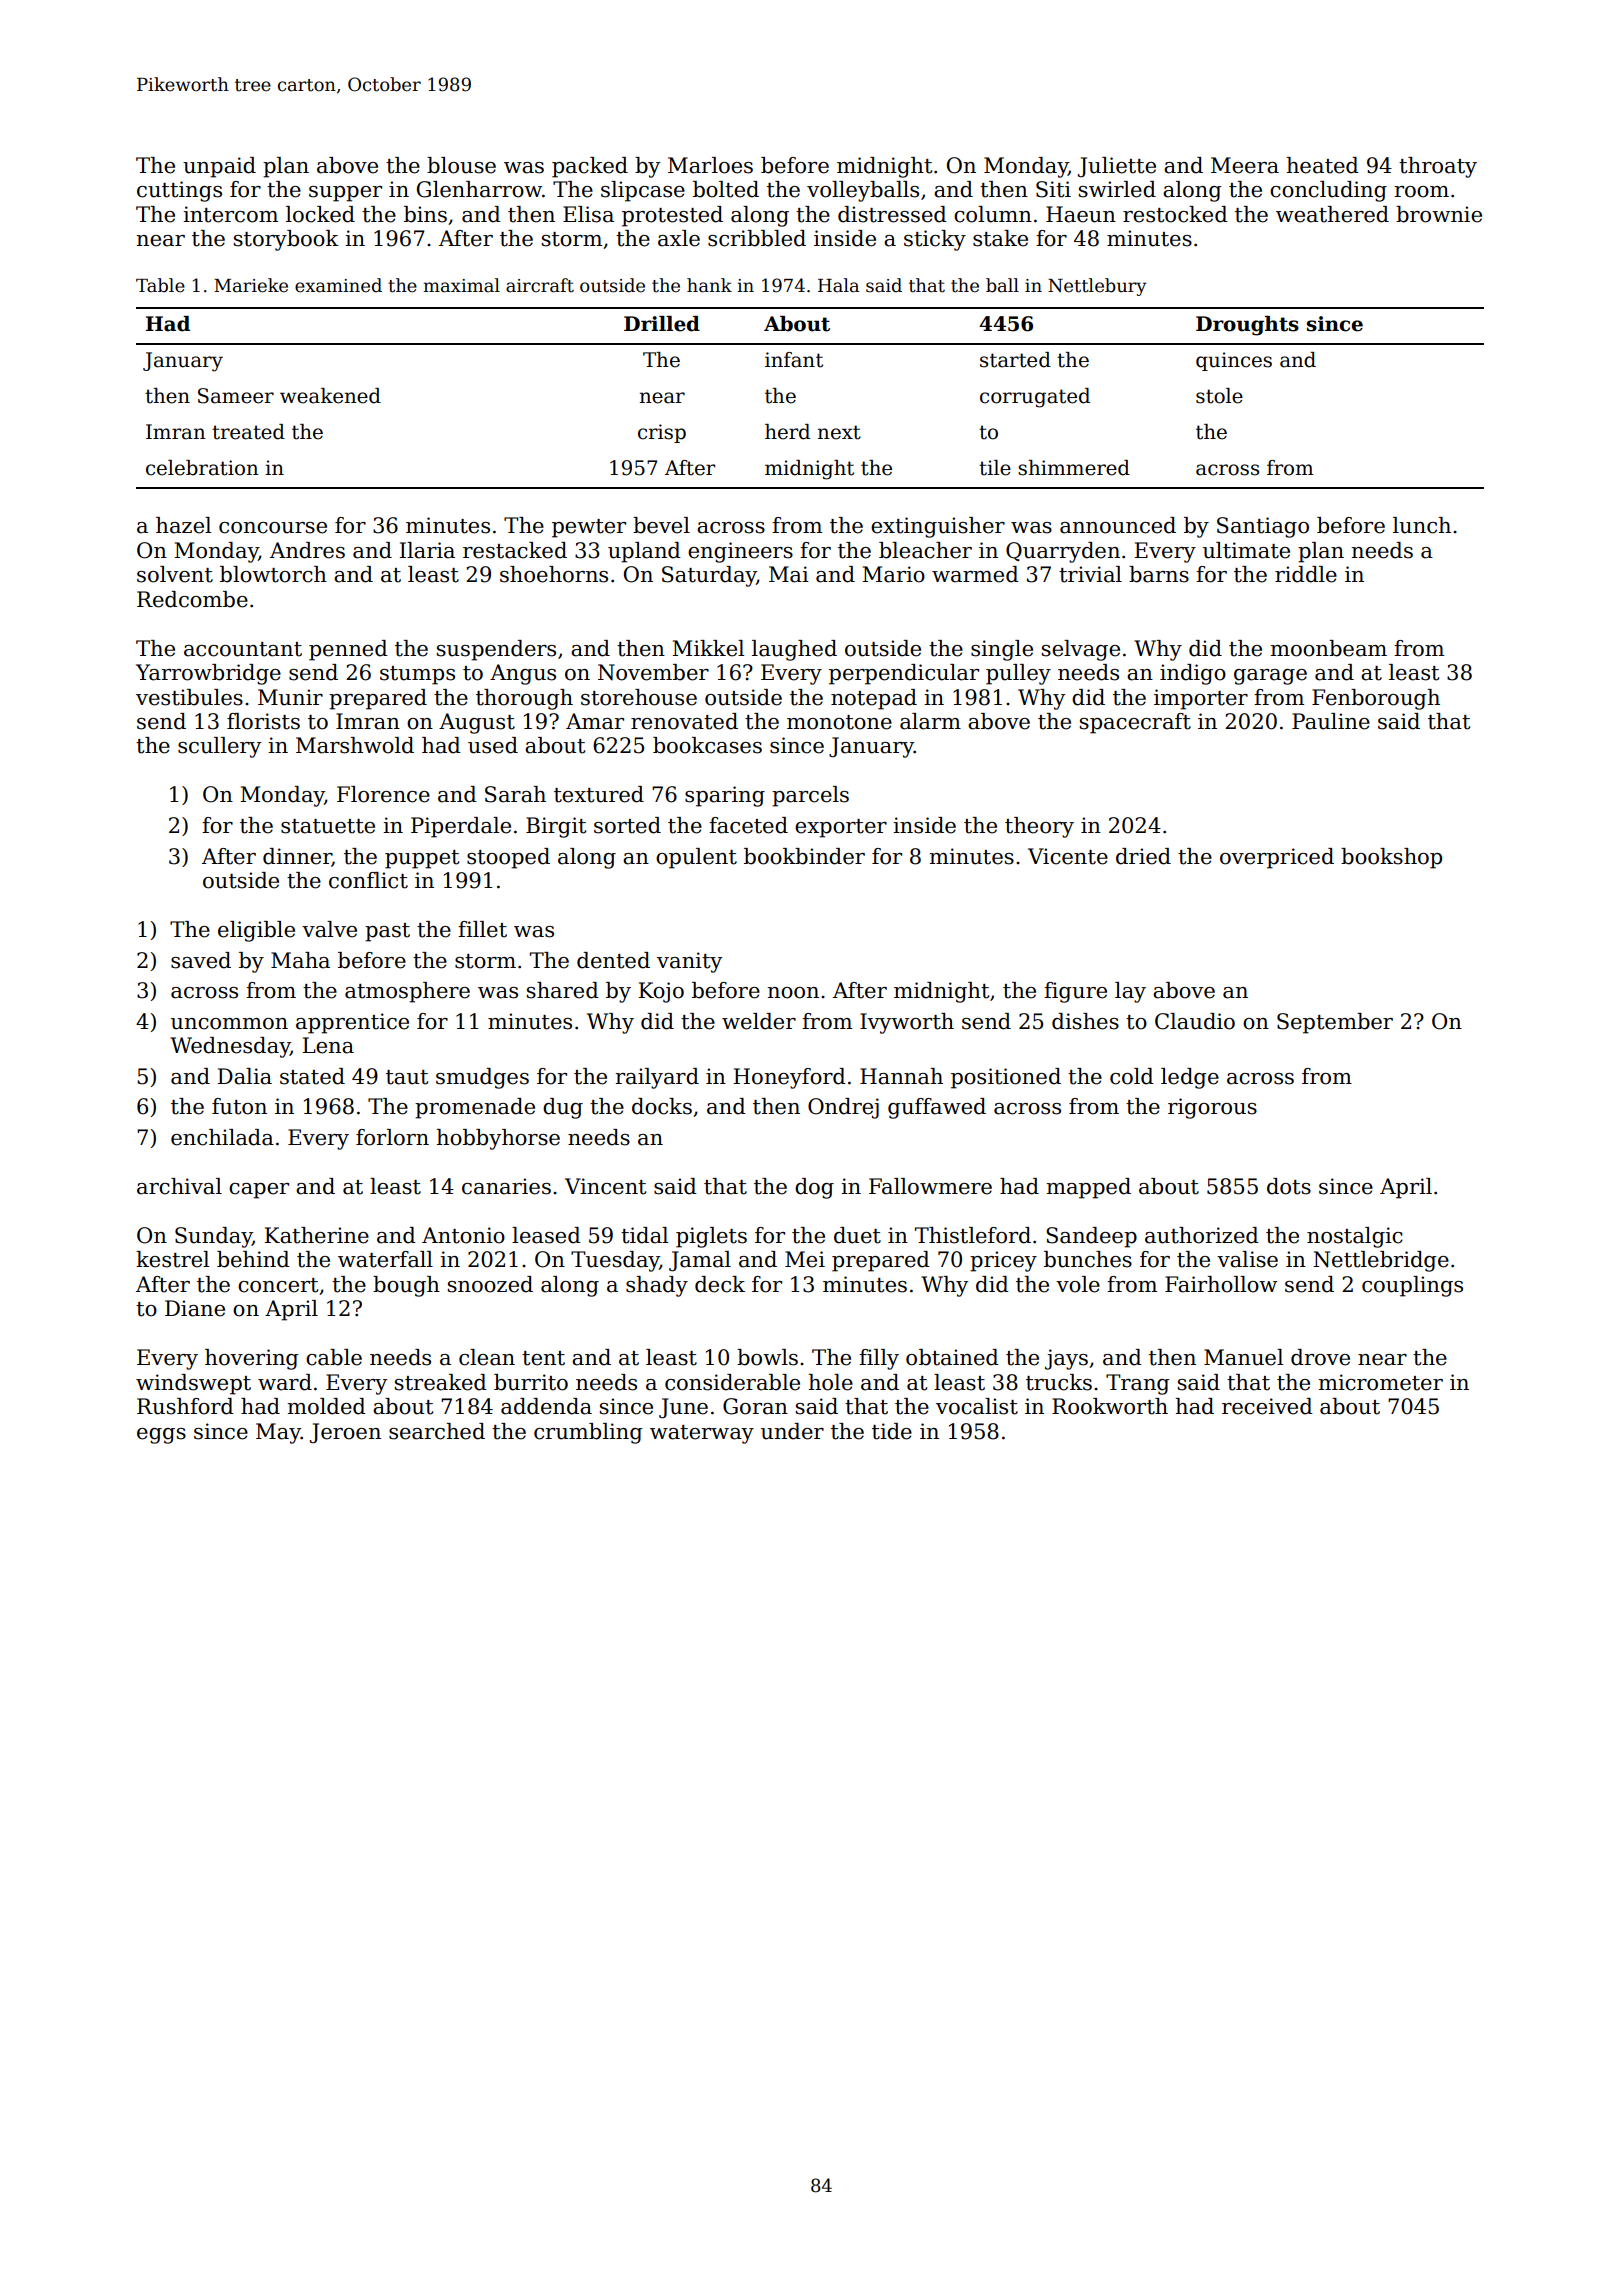 This screenshot has width=1620, height=2292. Describe the element at coordinates (348, 650) in the screenshot. I see `penned` at that location.
